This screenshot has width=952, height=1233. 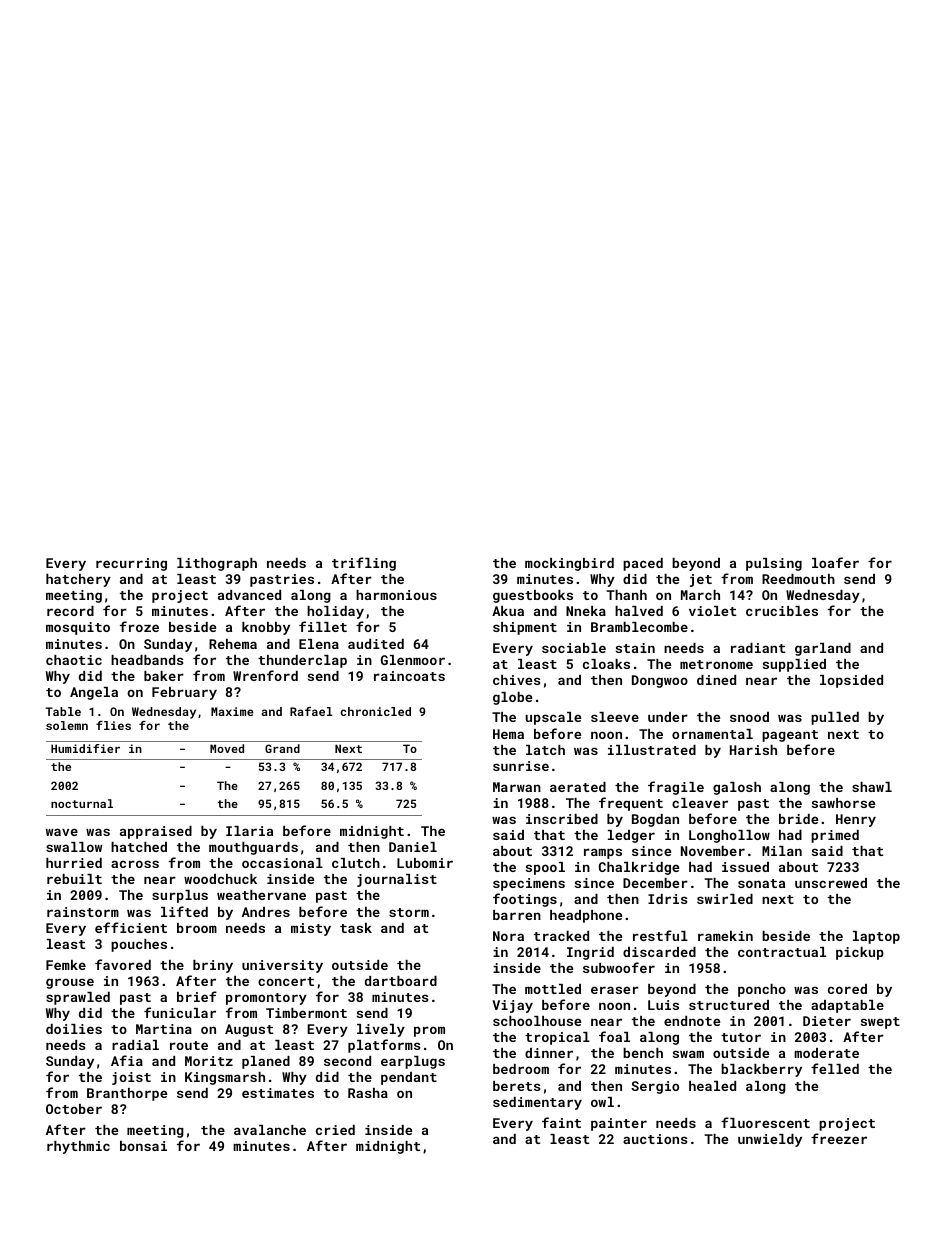 What do you see at coordinates (606, 664) in the screenshot?
I see `cloaks` at bounding box center [606, 664].
